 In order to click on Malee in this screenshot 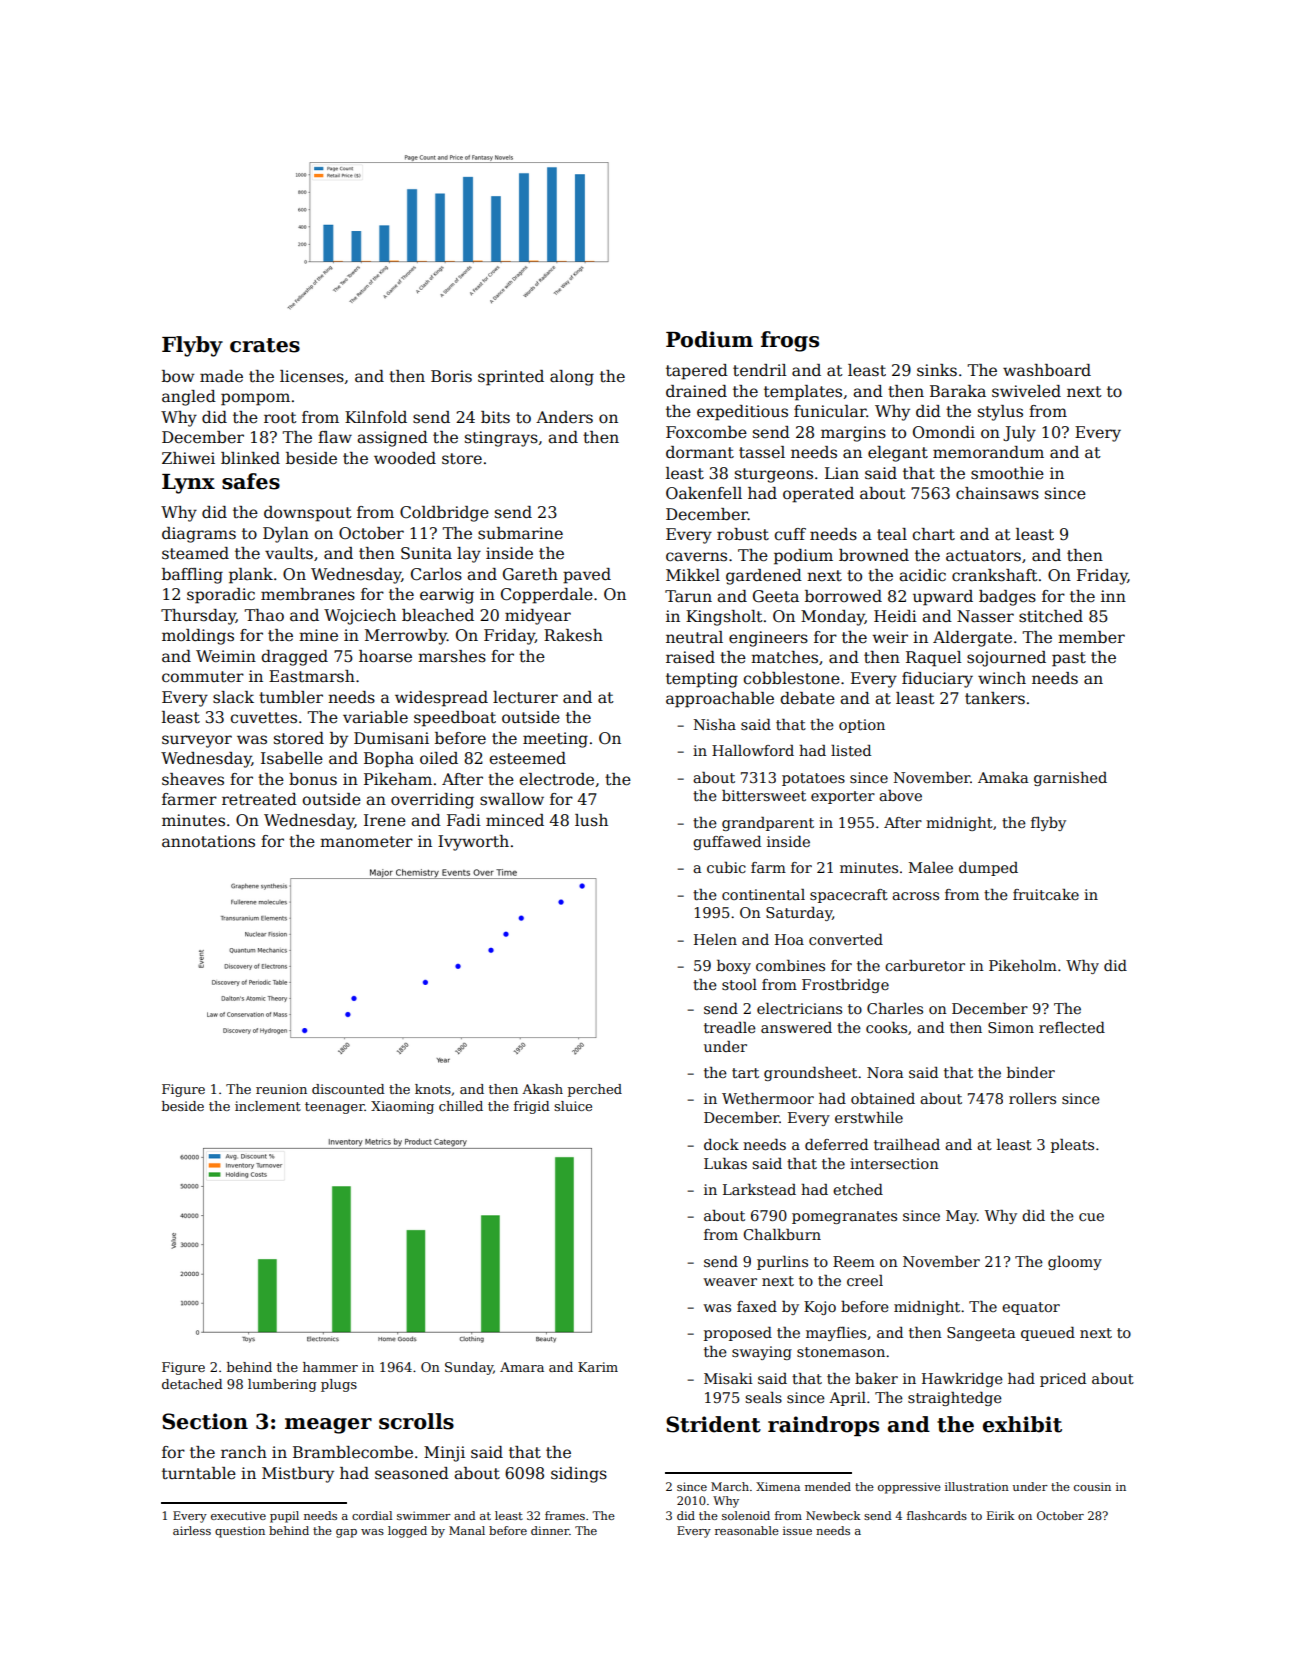, I will do `click(931, 867)`.
